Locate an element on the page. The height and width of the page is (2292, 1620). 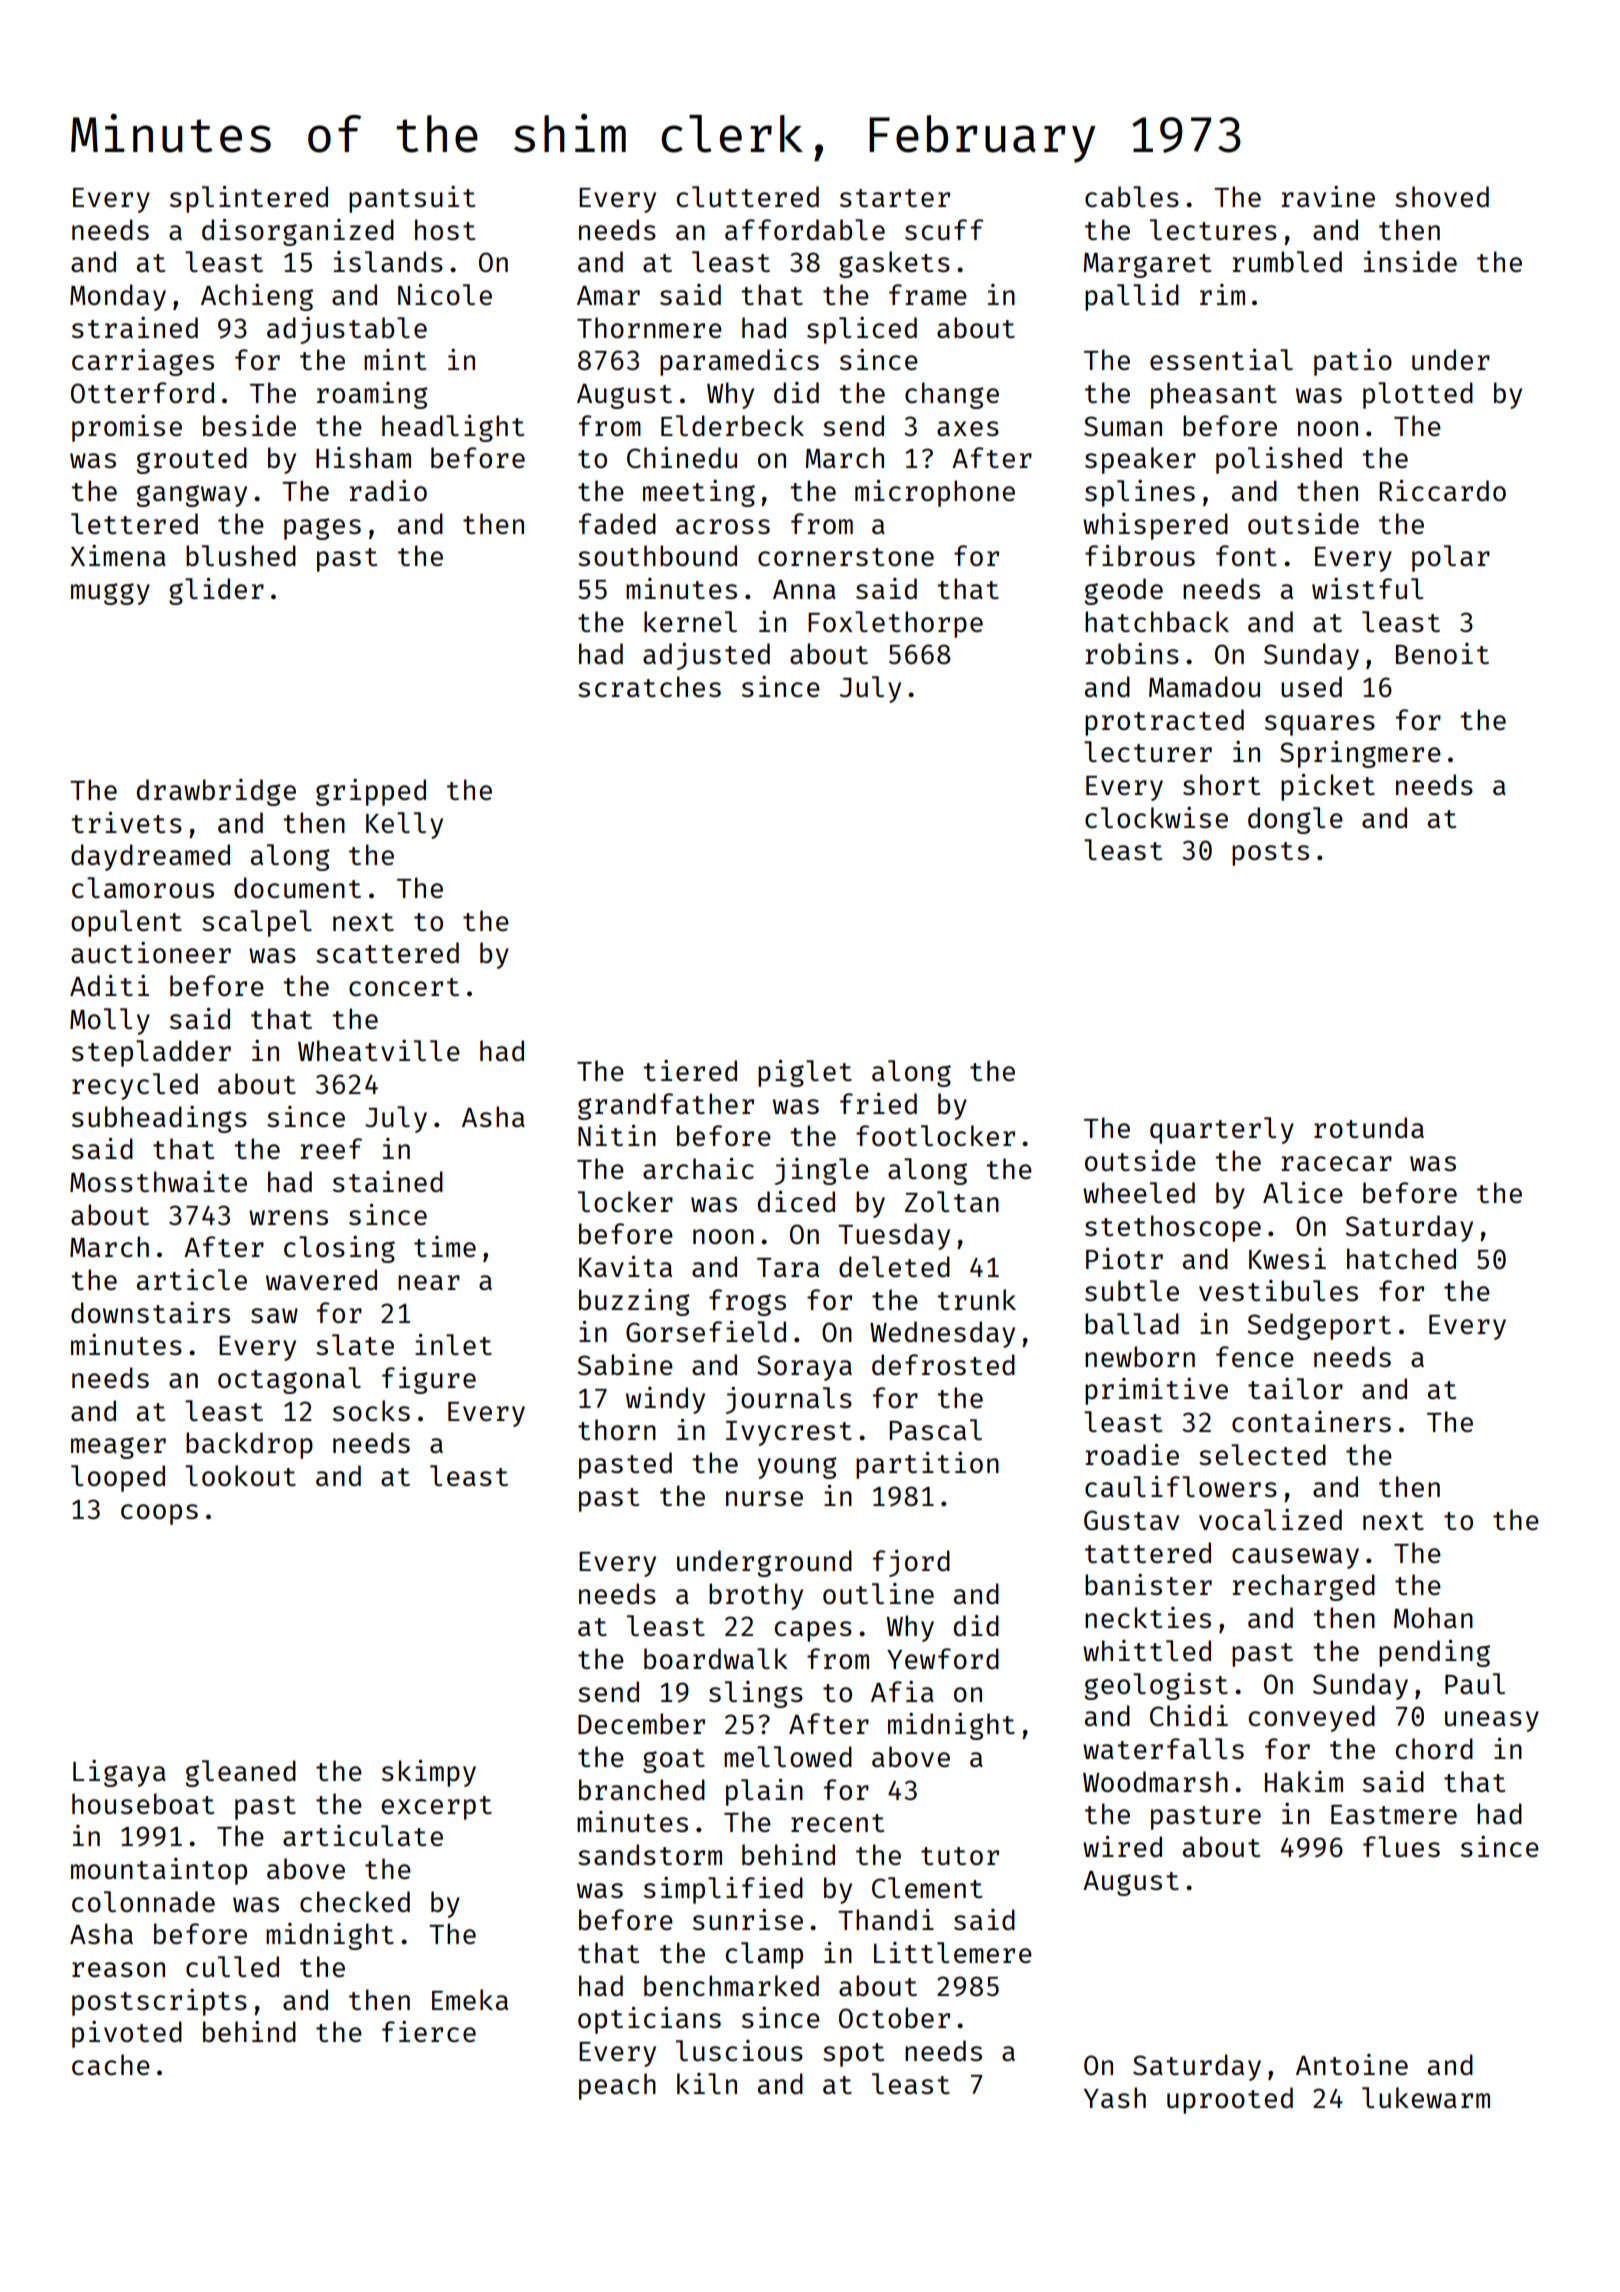
frame is located at coordinates (928, 294).
